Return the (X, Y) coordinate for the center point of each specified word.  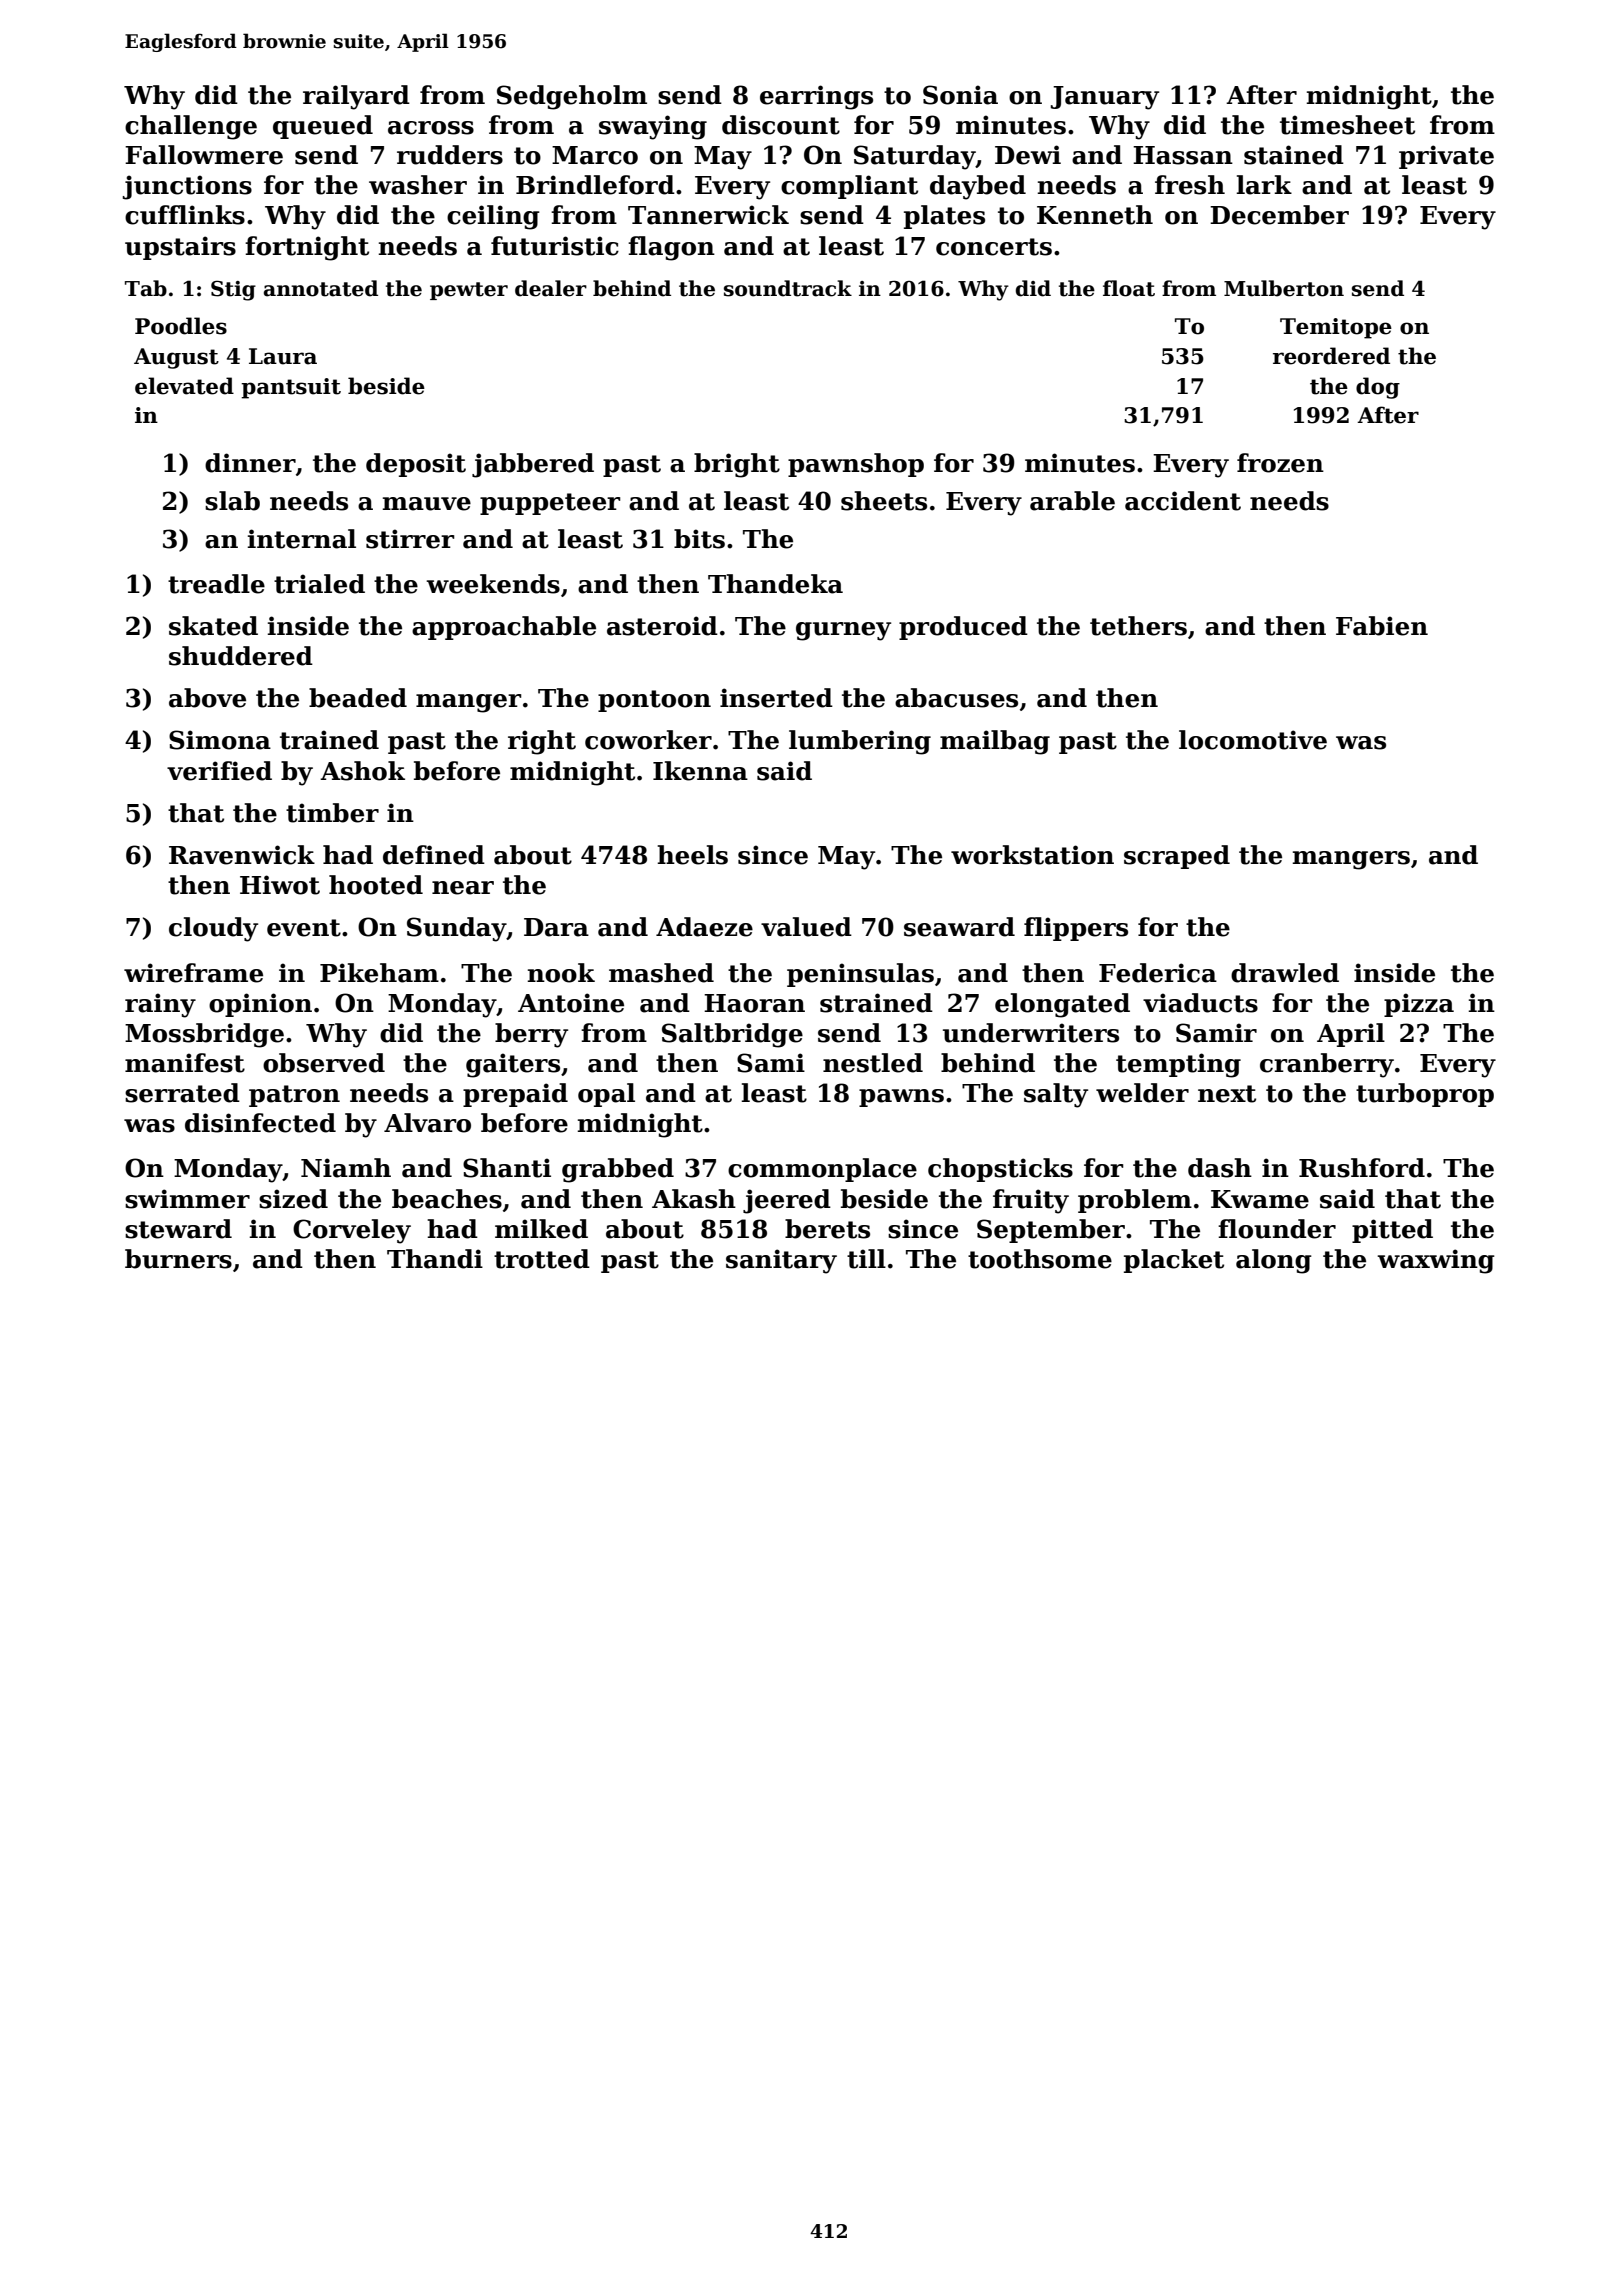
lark (1264, 185)
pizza (1419, 1005)
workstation (1032, 855)
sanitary (781, 1261)
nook (561, 973)
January (1105, 98)
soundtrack (788, 288)
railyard (356, 97)
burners (178, 1259)
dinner (250, 463)
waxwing (1436, 1261)
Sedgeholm (572, 97)
